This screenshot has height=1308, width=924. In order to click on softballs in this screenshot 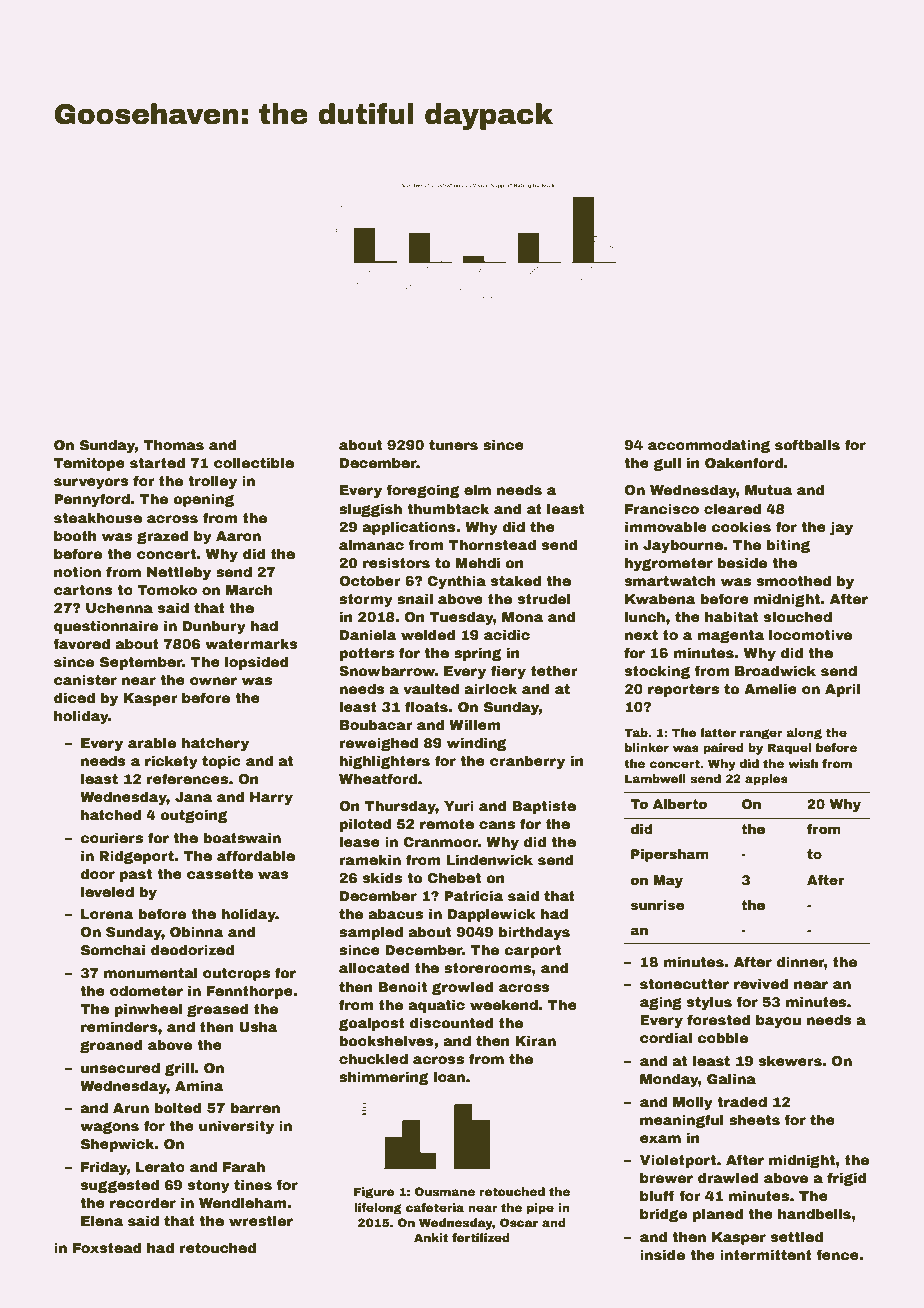, I will do `click(807, 444)`.
